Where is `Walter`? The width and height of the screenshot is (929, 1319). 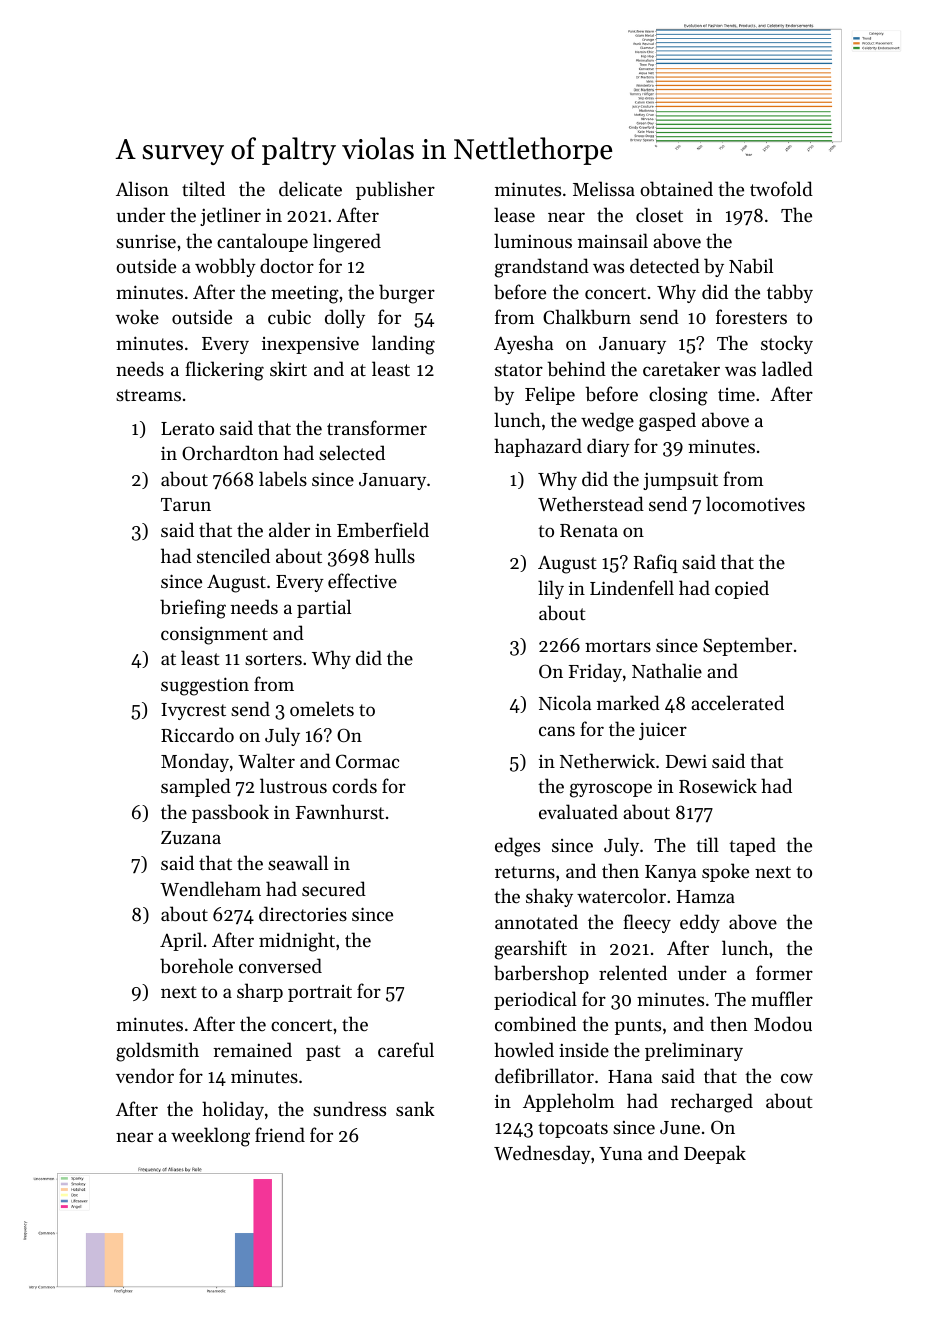 Walter is located at coordinates (266, 760).
